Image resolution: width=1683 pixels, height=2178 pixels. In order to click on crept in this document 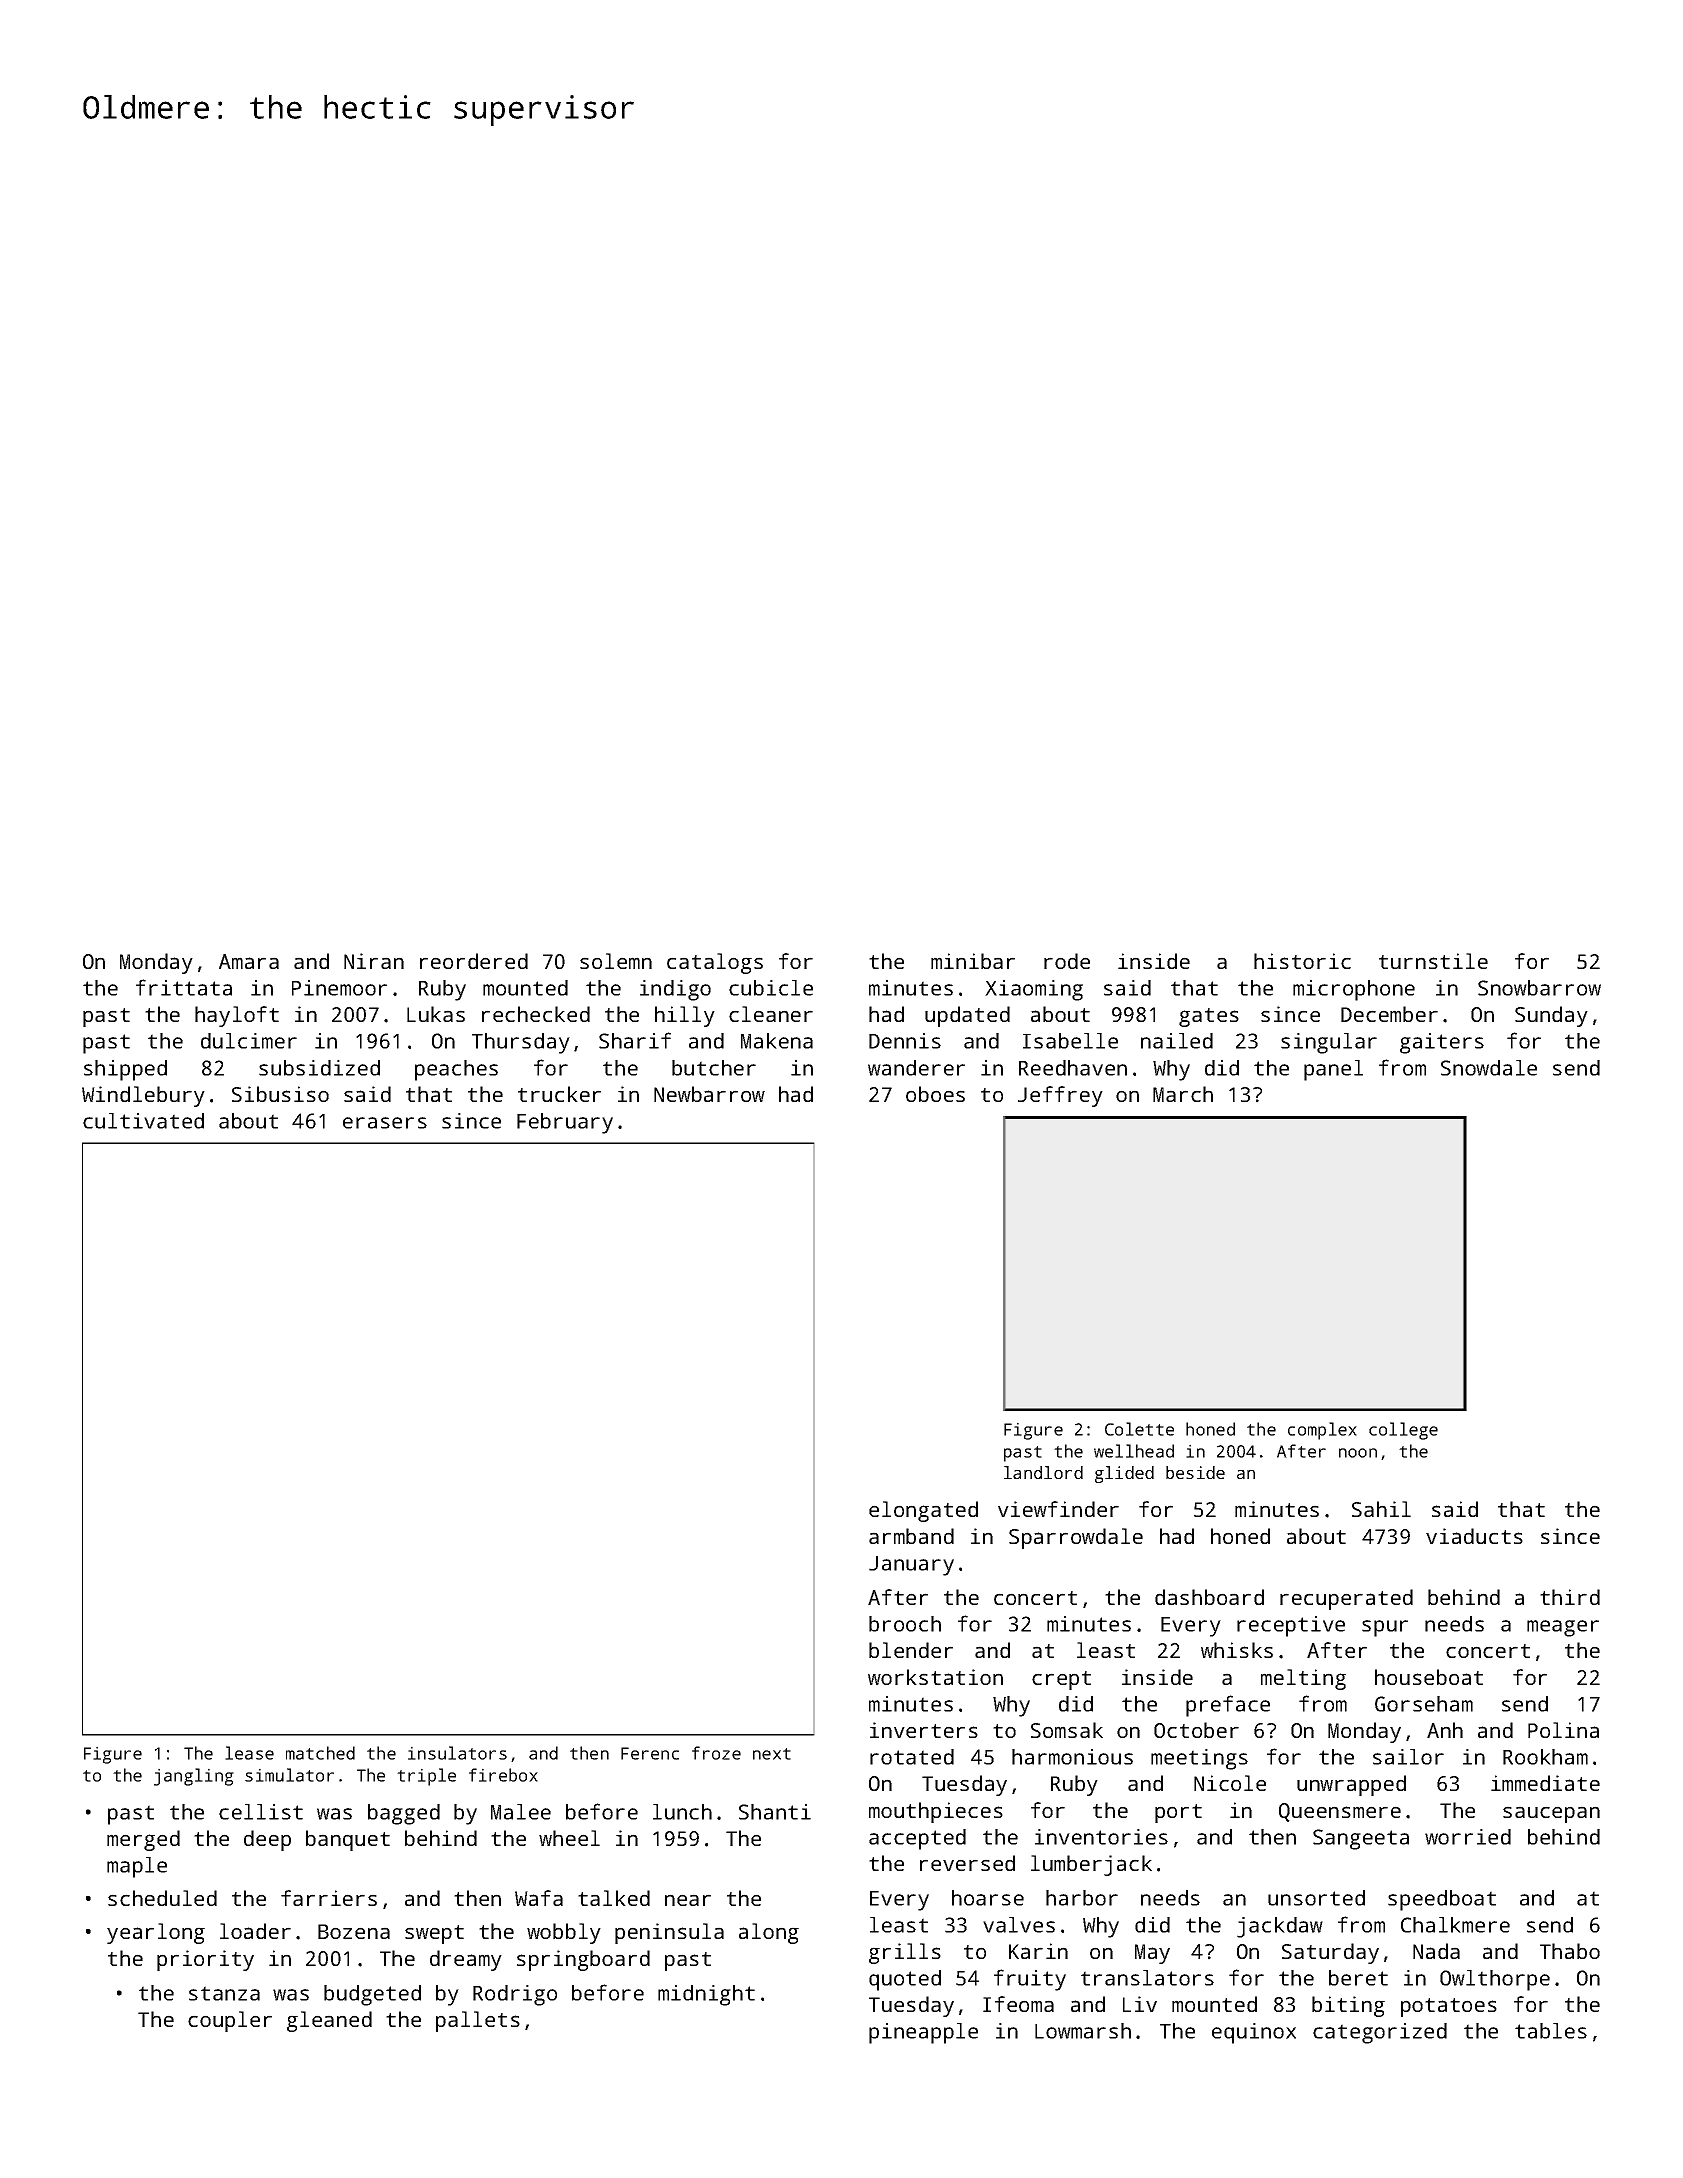, I will do `click(1061, 1680)`.
